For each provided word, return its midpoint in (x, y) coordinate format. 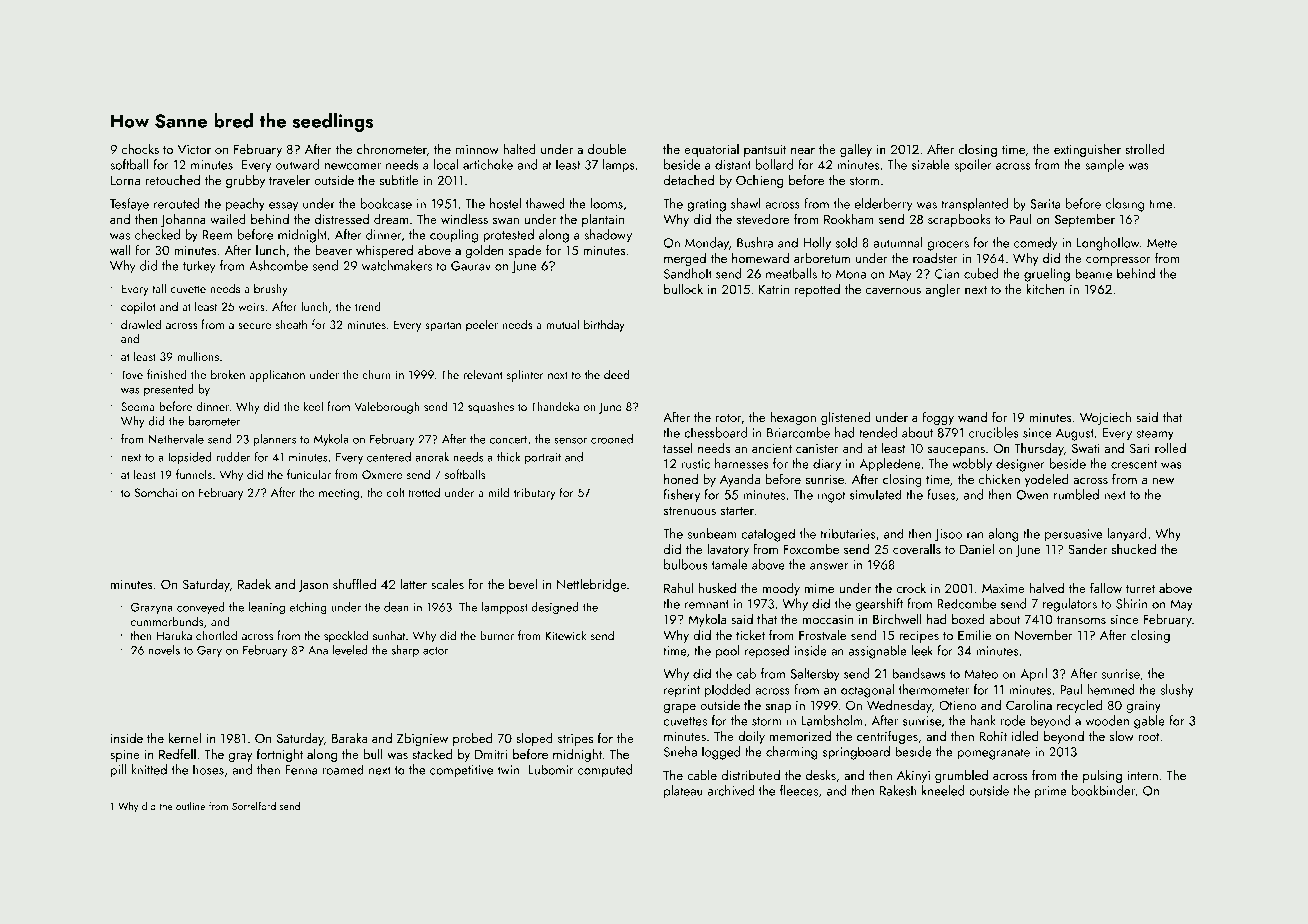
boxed (968, 618)
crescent (1134, 464)
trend (368, 306)
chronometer (392, 149)
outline (190, 806)
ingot (832, 496)
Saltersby (815, 675)
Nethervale (176, 439)
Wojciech (1105, 418)
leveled (350, 650)
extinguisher (1087, 150)
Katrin (774, 289)
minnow (477, 149)
